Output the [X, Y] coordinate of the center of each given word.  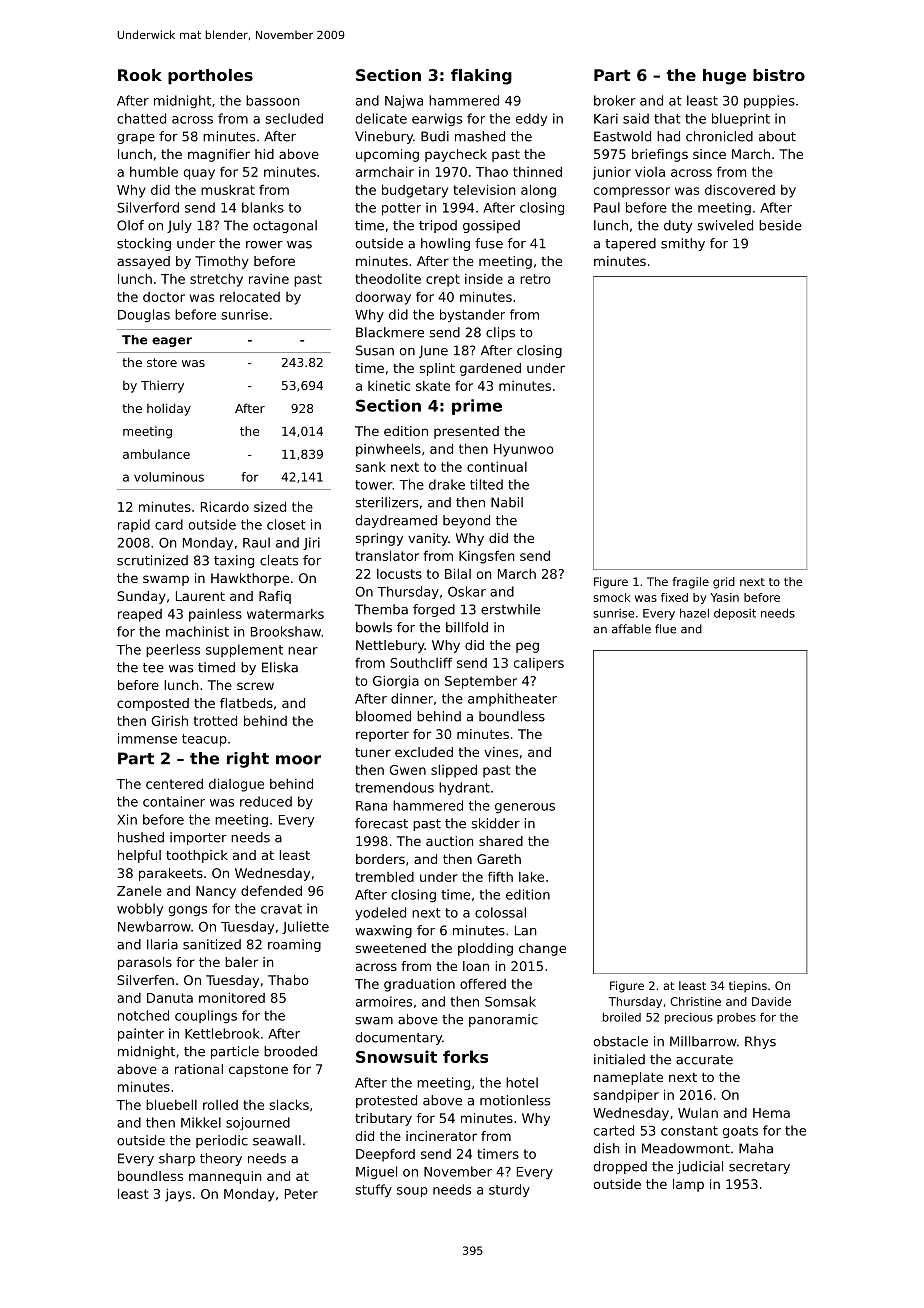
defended [271, 890]
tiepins [748, 987]
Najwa [404, 101]
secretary [759, 1168]
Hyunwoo [524, 450]
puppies [769, 102]
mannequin [225, 1177]
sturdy [509, 1190]
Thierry [162, 386]
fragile [691, 583]
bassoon [272, 100]
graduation [419, 985]
